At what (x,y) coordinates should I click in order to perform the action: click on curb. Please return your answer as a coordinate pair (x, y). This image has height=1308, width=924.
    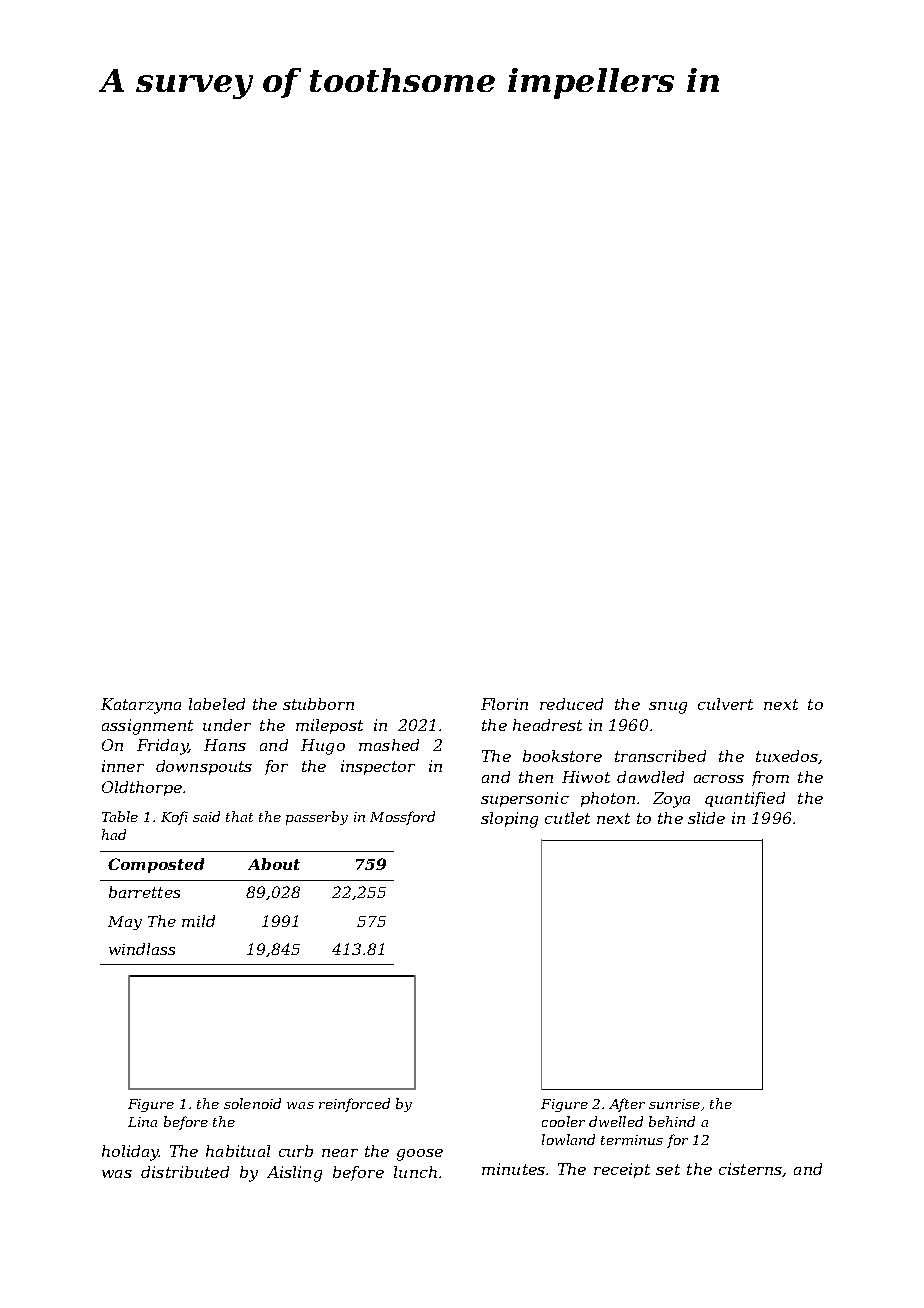
    Looking at the image, I should click on (296, 1151).
